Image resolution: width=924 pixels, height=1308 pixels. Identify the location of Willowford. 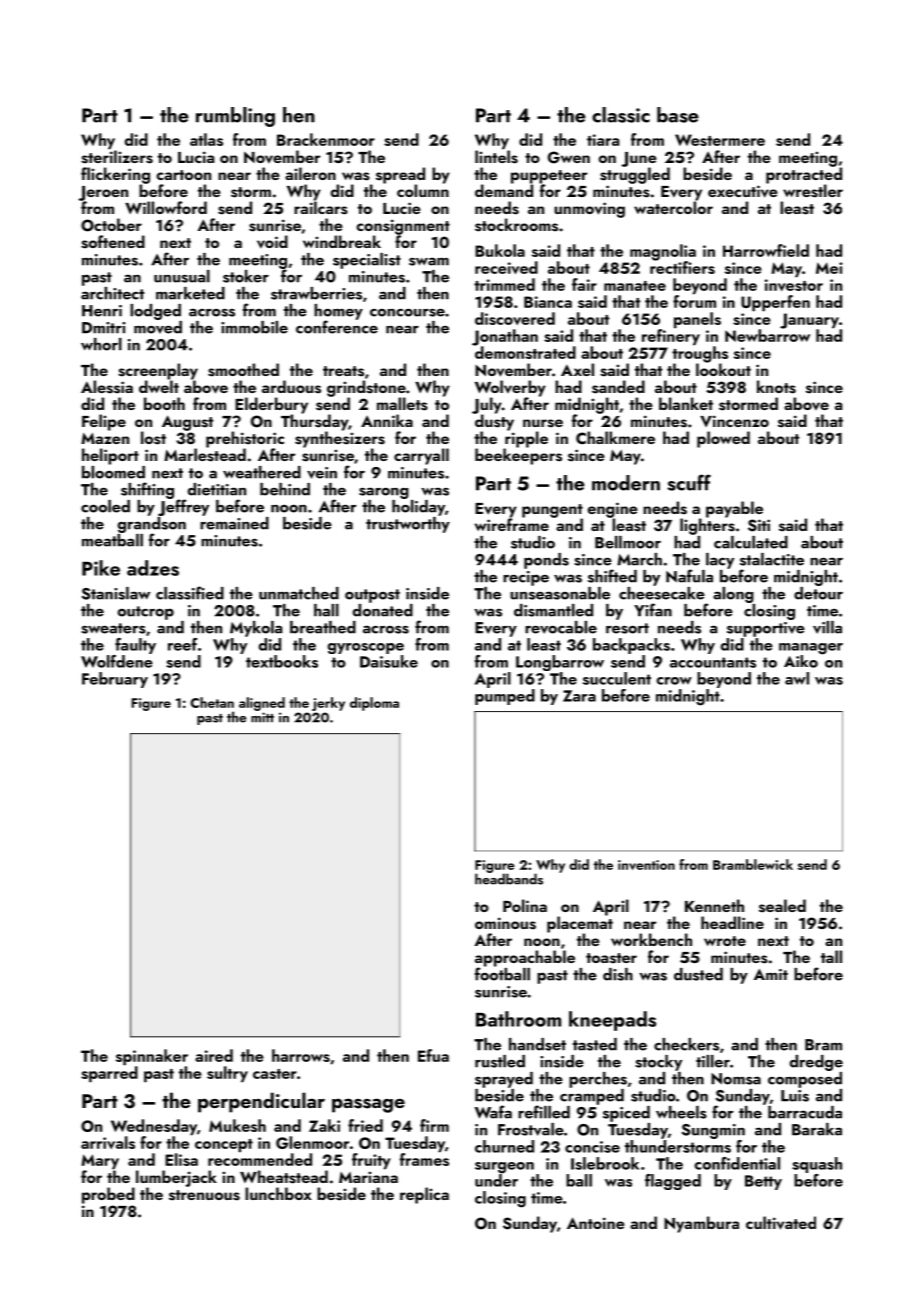
(166, 207).
